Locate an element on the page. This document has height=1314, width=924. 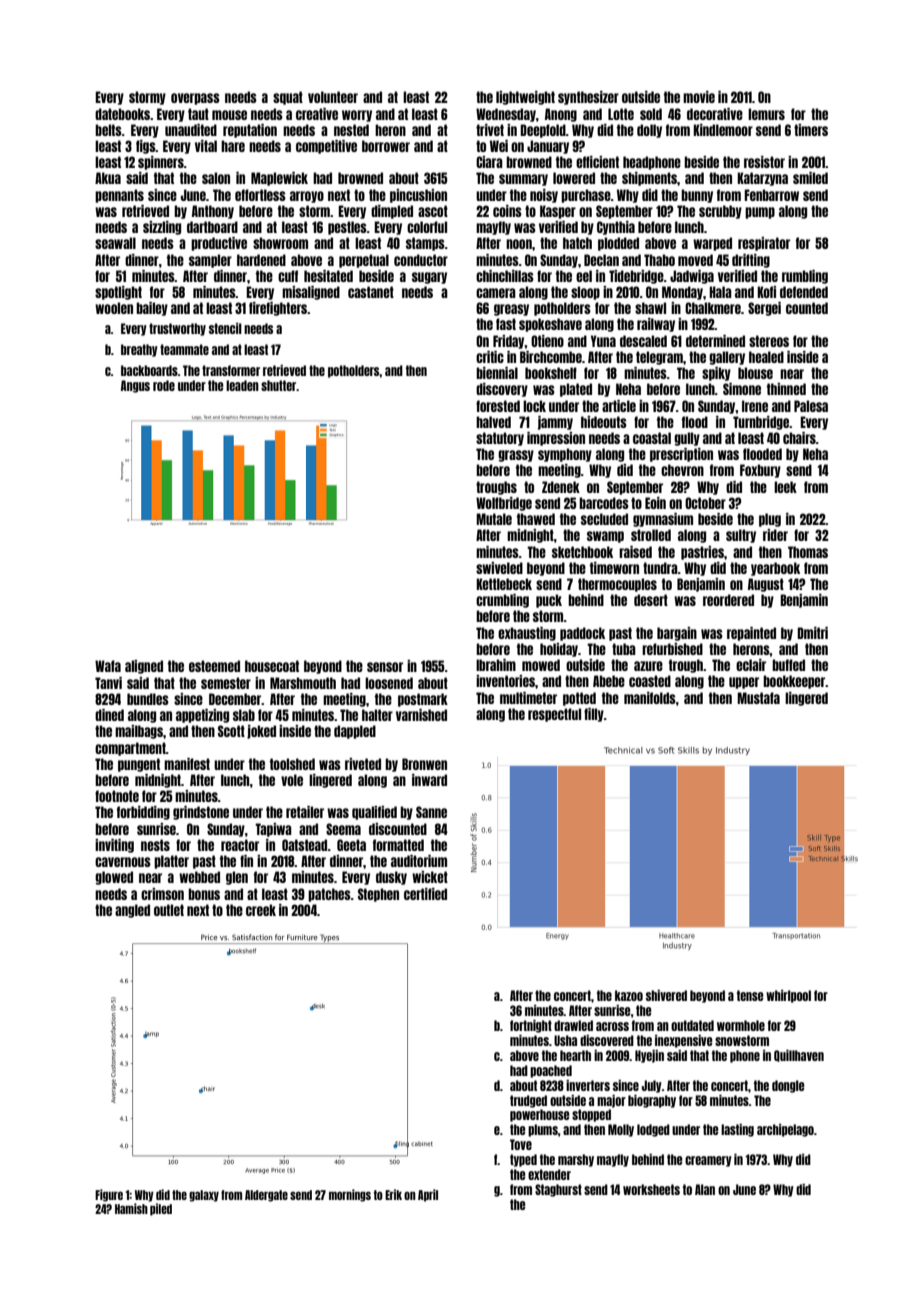
Erik is located at coordinates (393, 1194).
